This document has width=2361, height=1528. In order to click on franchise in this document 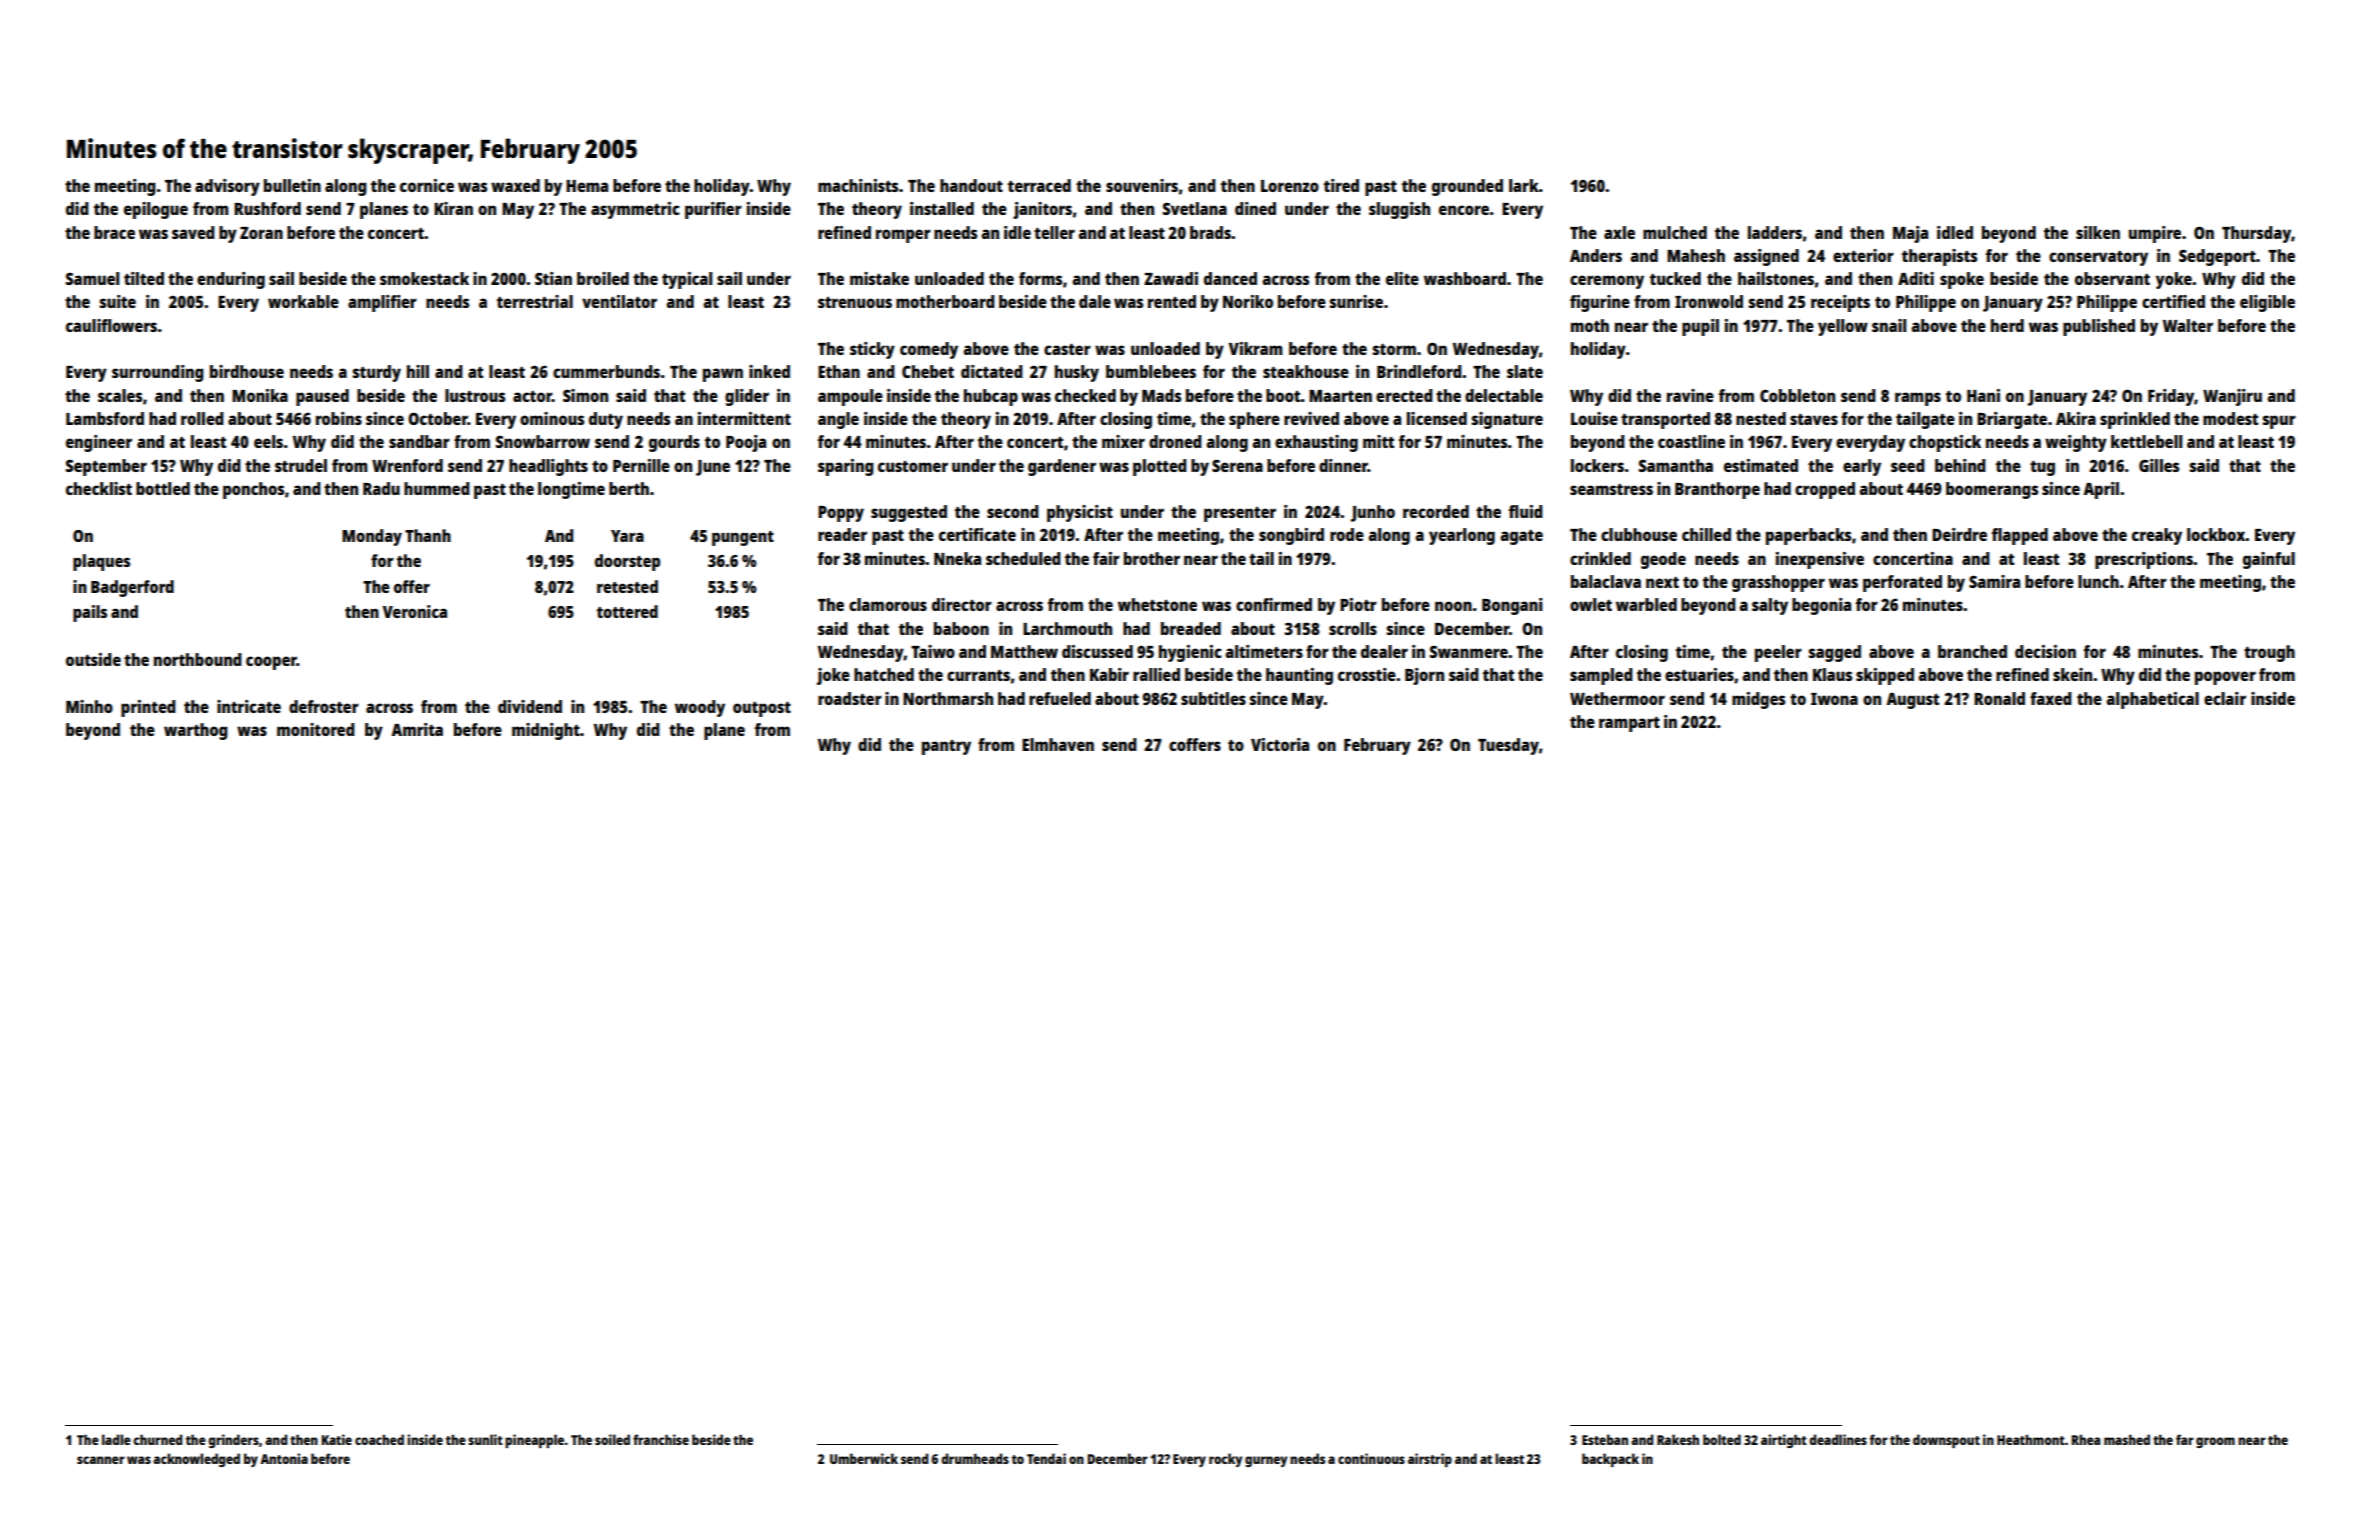, I will do `click(661, 1439)`.
